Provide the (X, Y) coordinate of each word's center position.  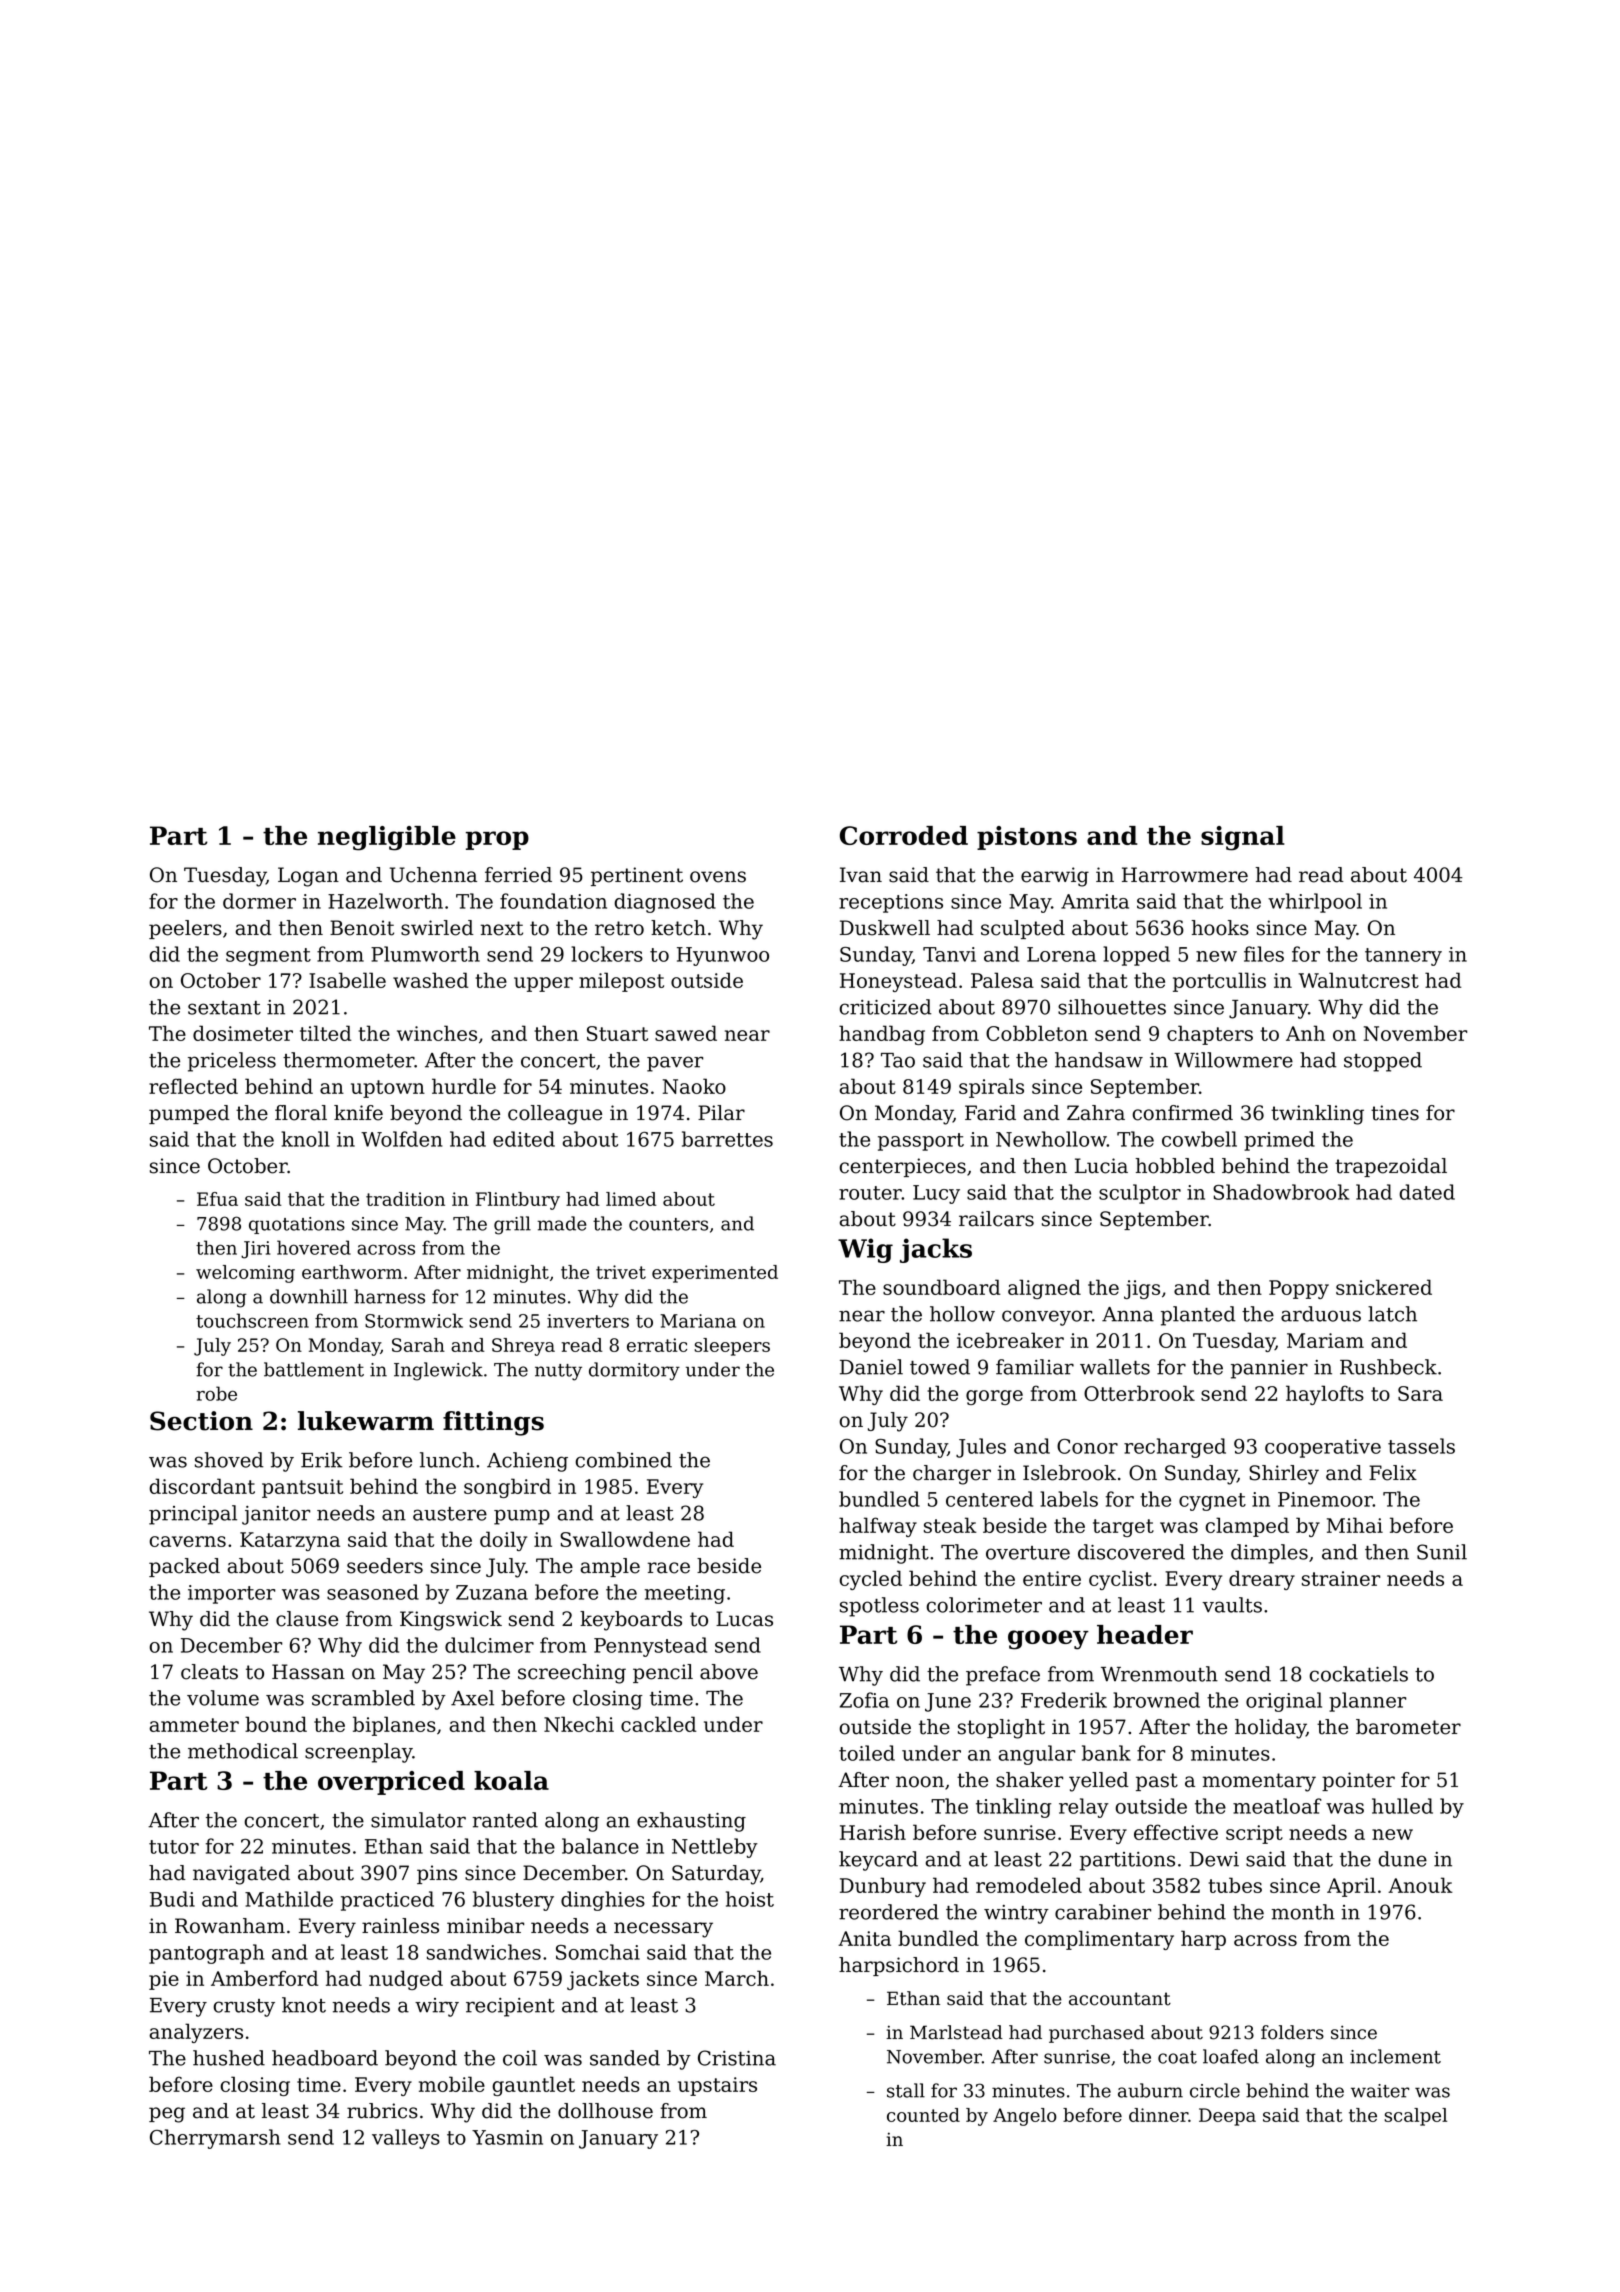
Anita (864, 1938)
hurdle (464, 1086)
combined (623, 1460)
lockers (607, 954)
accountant (1120, 1999)
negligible (387, 838)
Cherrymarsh (215, 2139)
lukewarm (366, 1421)
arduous (1321, 1314)
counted (923, 2115)
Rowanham (230, 1926)
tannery (1403, 957)
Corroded (904, 835)
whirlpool (1315, 903)
